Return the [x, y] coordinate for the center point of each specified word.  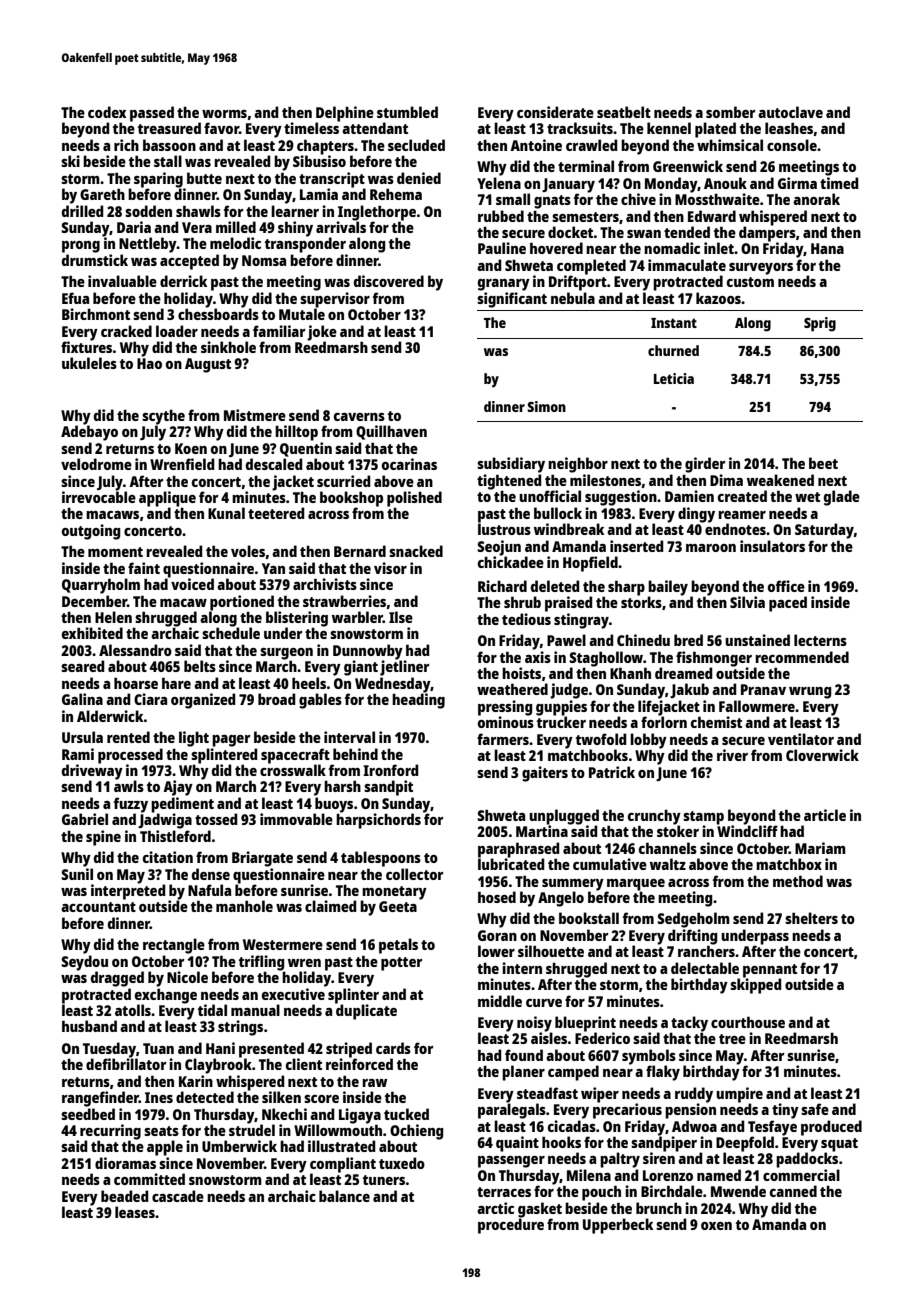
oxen [716, 1226]
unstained [757, 640]
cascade [178, 1196]
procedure [511, 1226]
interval [349, 737]
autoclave [790, 112]
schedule [231, 633]
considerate [555, 112]
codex [107, 112]
